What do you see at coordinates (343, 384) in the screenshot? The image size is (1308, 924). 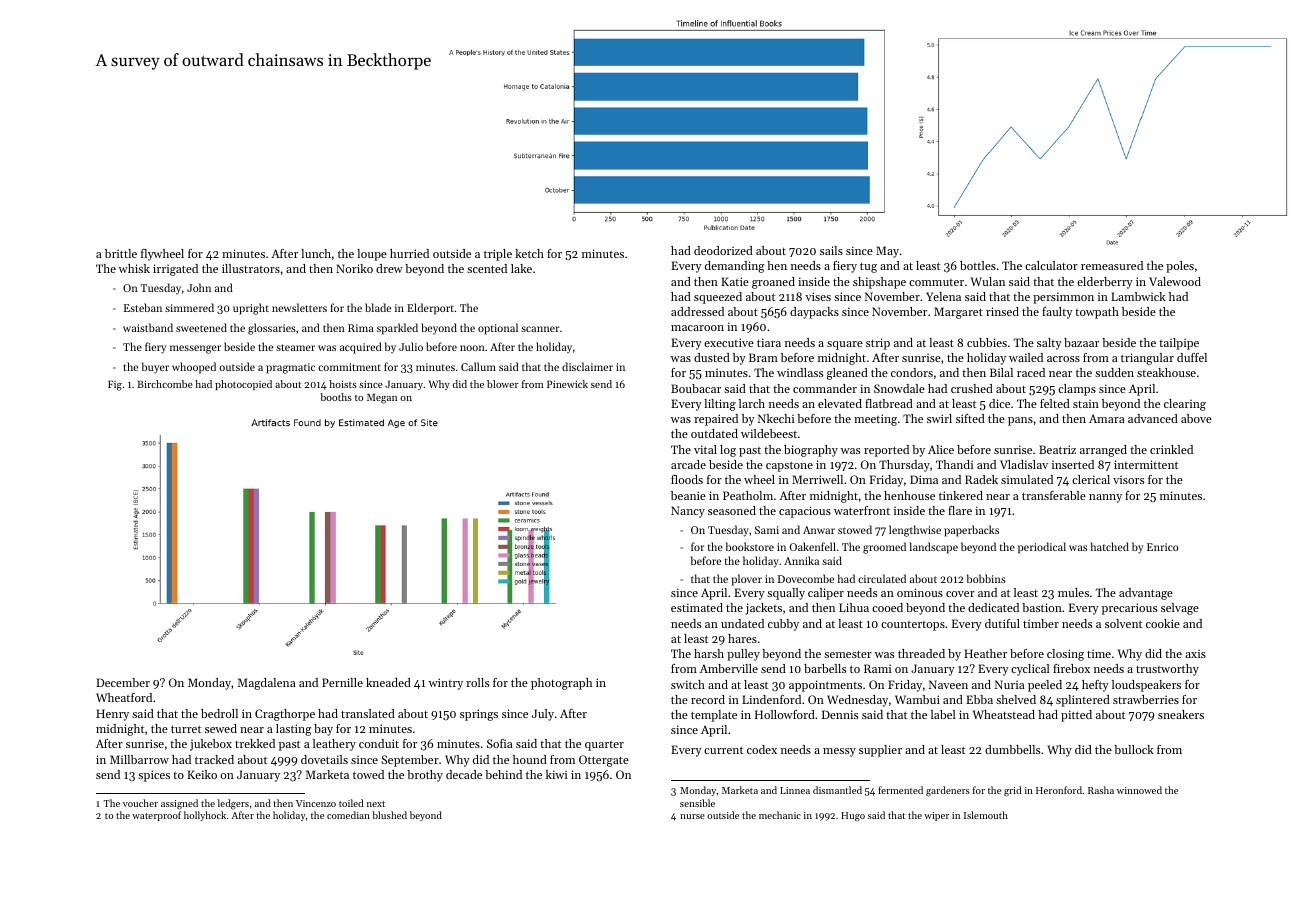 I see `hoists` at bounding box center [343, 384].
